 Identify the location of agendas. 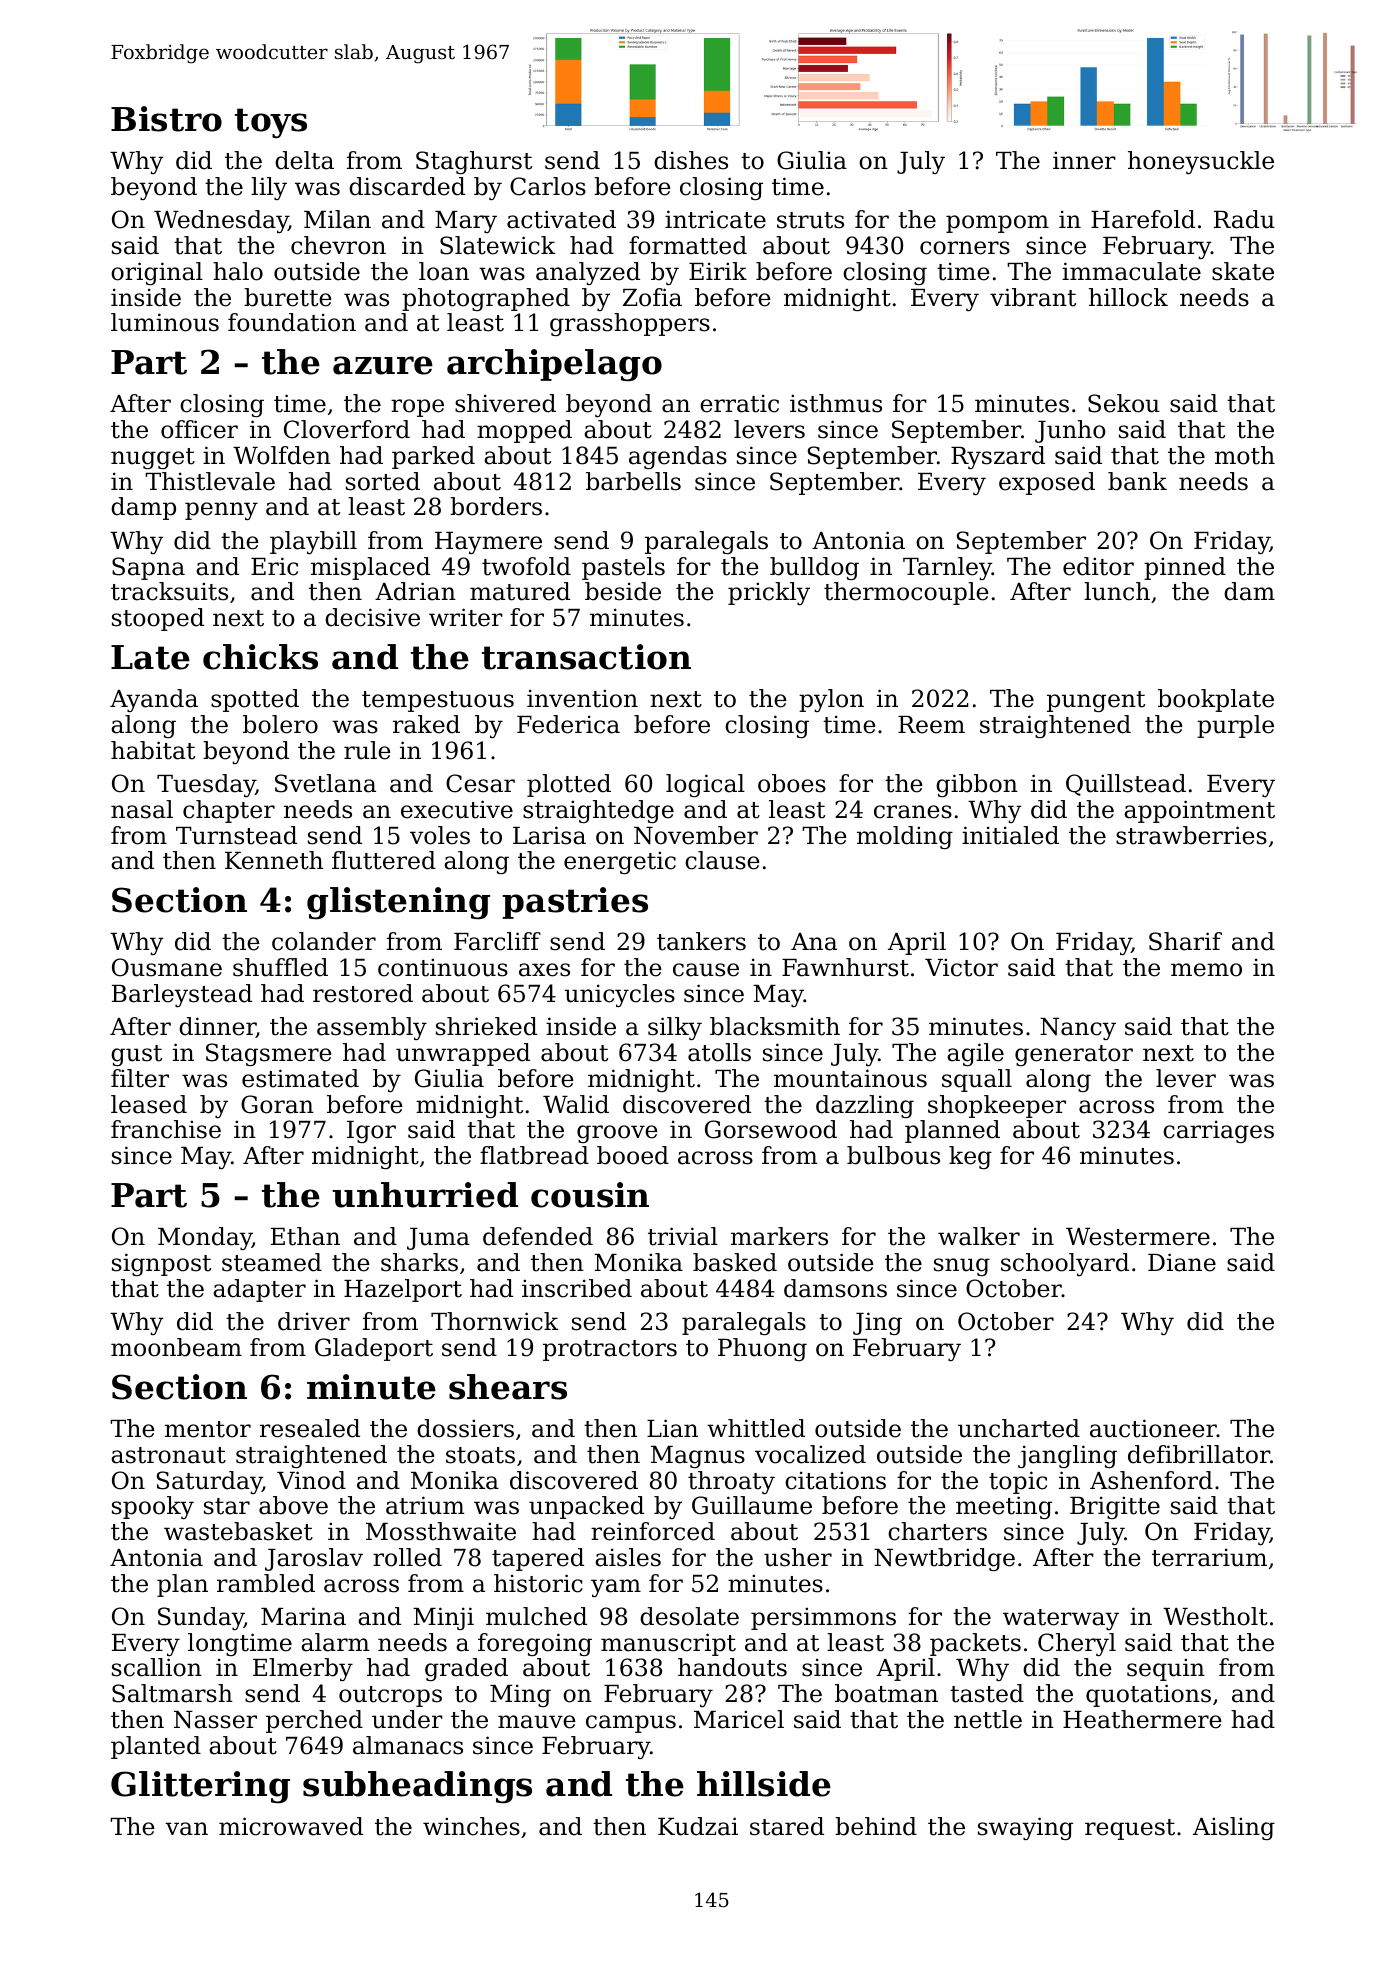
(678, 457).
